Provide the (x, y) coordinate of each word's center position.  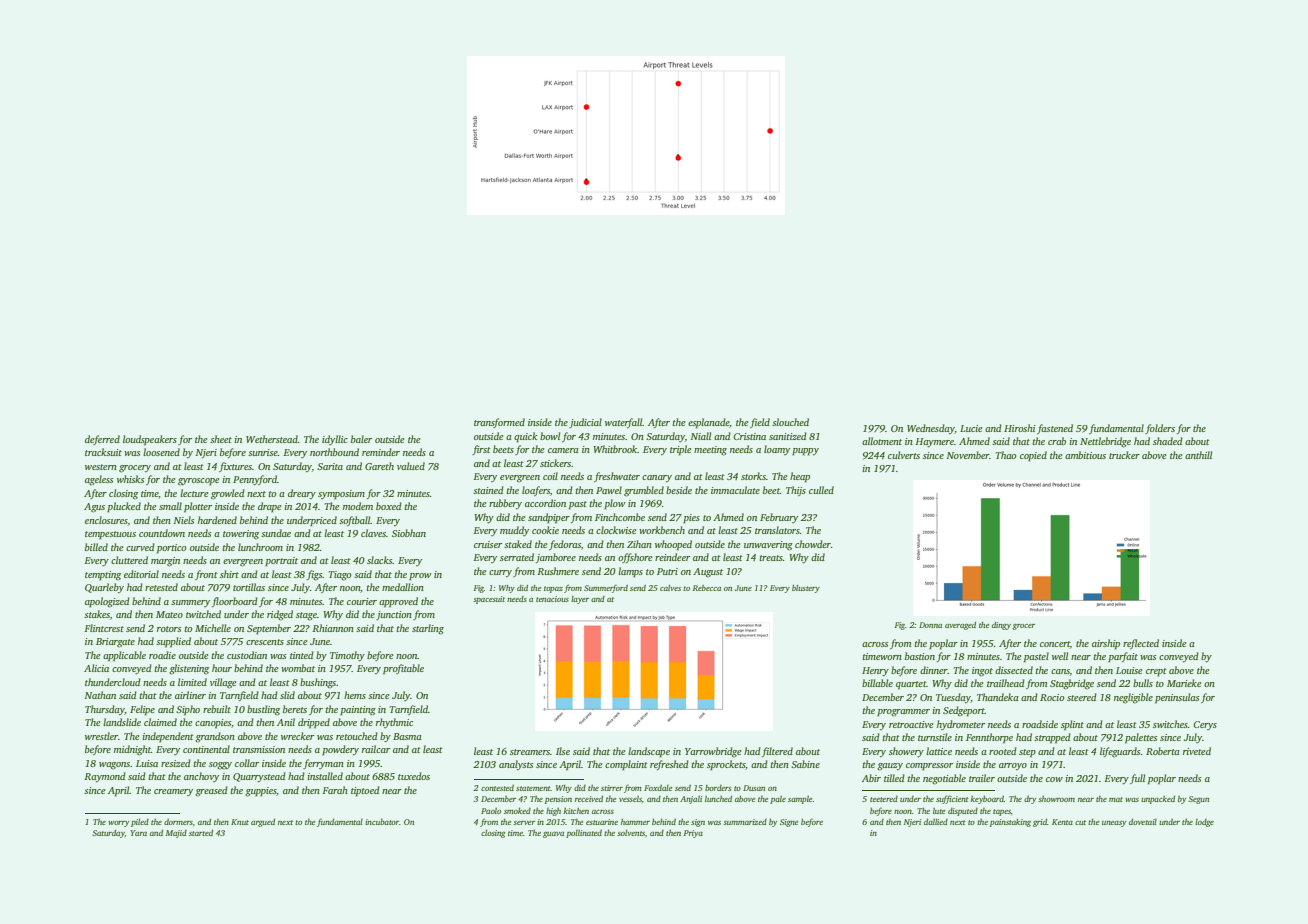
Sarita (330, 466)
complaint (626, 765)
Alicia (96, 668)
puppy (805, 452)
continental (206, 749)
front (206, 575)
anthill (1198, 455)
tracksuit (103, 452)
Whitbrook (615, 449)
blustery (806, 589)
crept (1156, 672)
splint (1072, 725)
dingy (1001, 626)
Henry (875, 672)
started (201, 832)
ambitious (1085, 455)
